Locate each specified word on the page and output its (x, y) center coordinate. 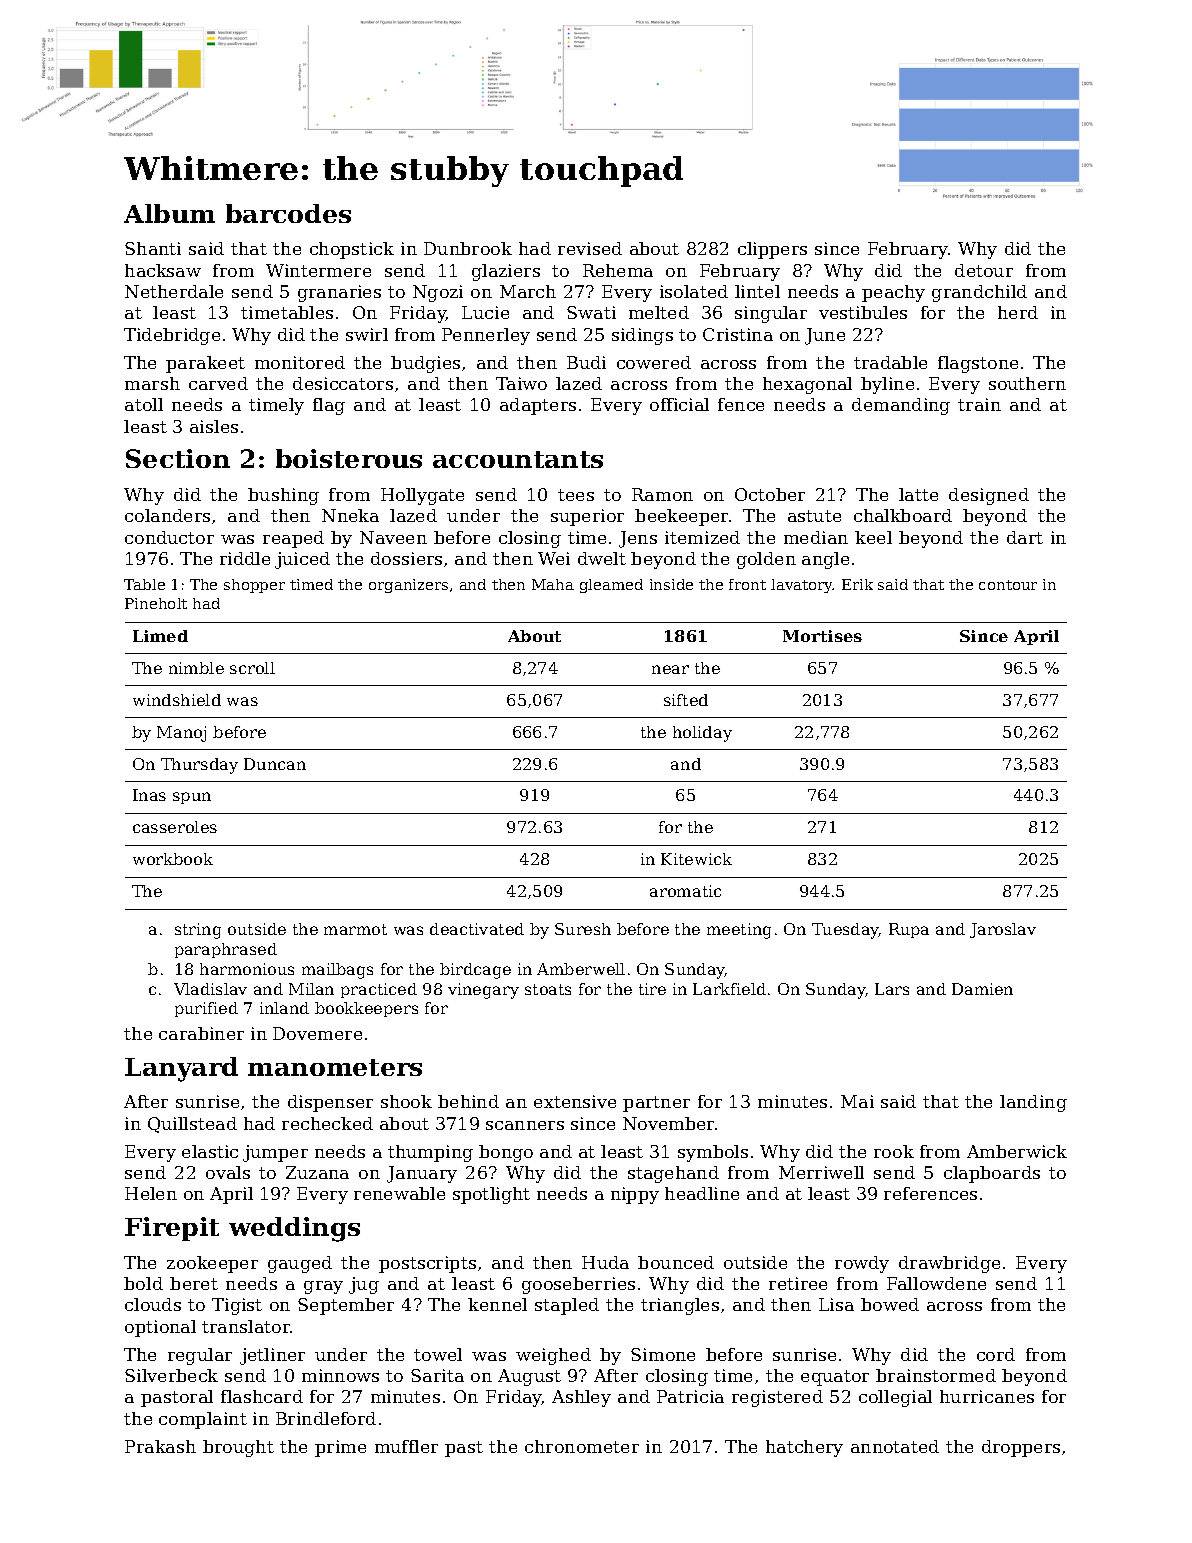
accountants (518, 459)
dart (1025, 537)
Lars (892, 989)
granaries (339, 293)
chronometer (582, 1446)
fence (741, 404)
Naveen (393, 537)
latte (918, 494)
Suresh (583, 929)
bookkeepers (366, 1009)
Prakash (160, 1446)
